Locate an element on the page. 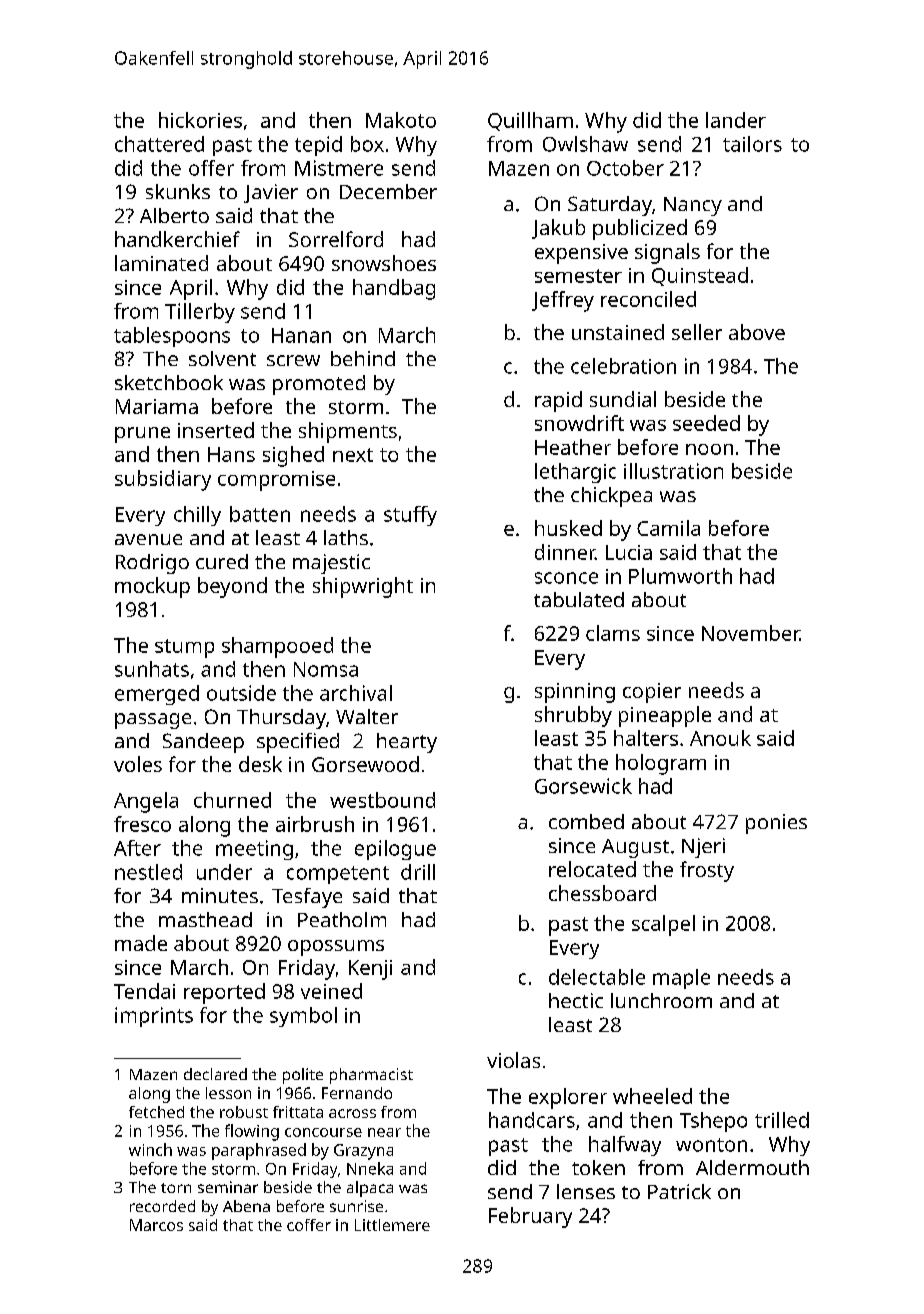 This document has width=924, height=1314. voles is located at coordinates (138, 764).
